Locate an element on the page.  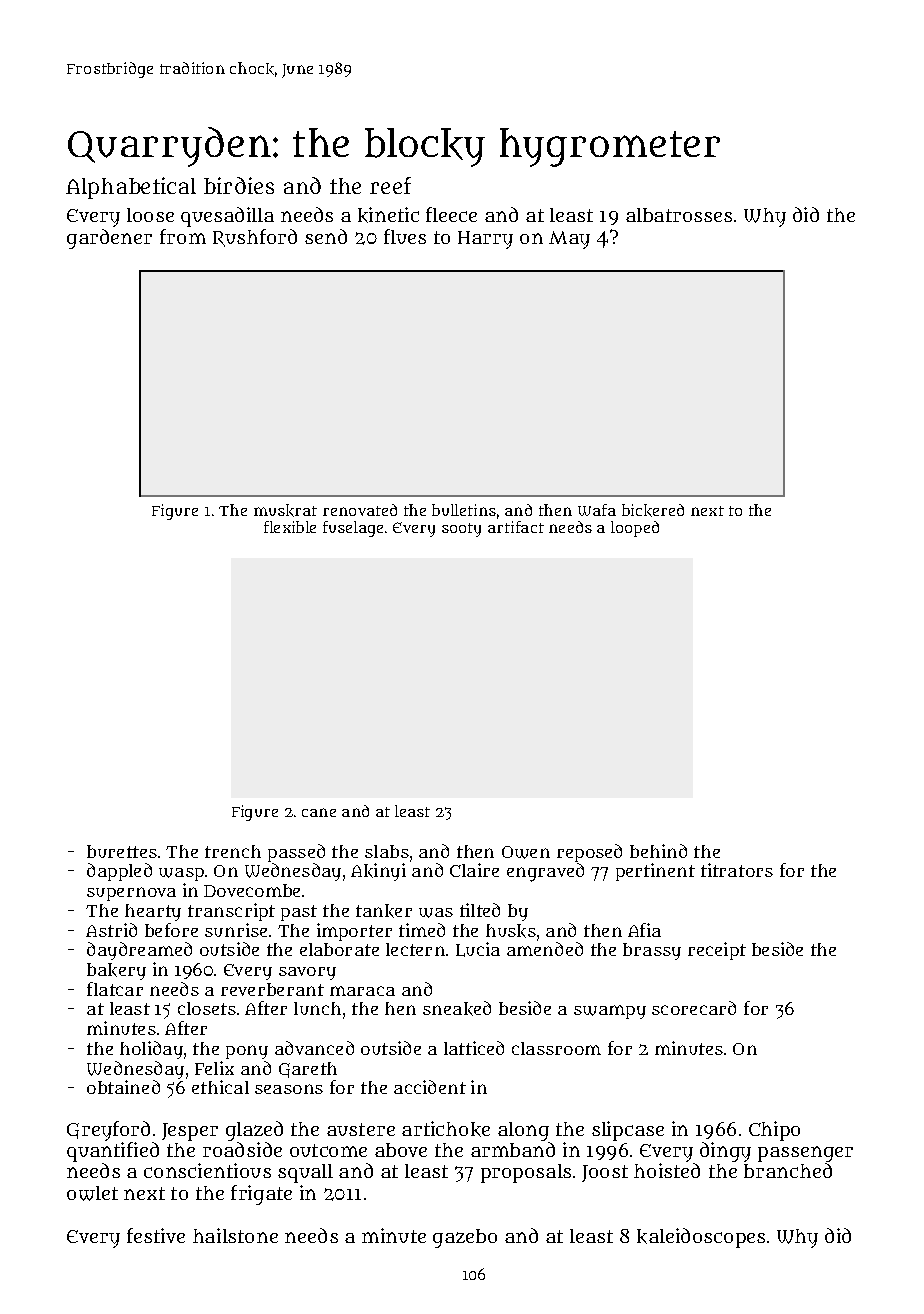
bickered is located at coordinates (653, 510).
